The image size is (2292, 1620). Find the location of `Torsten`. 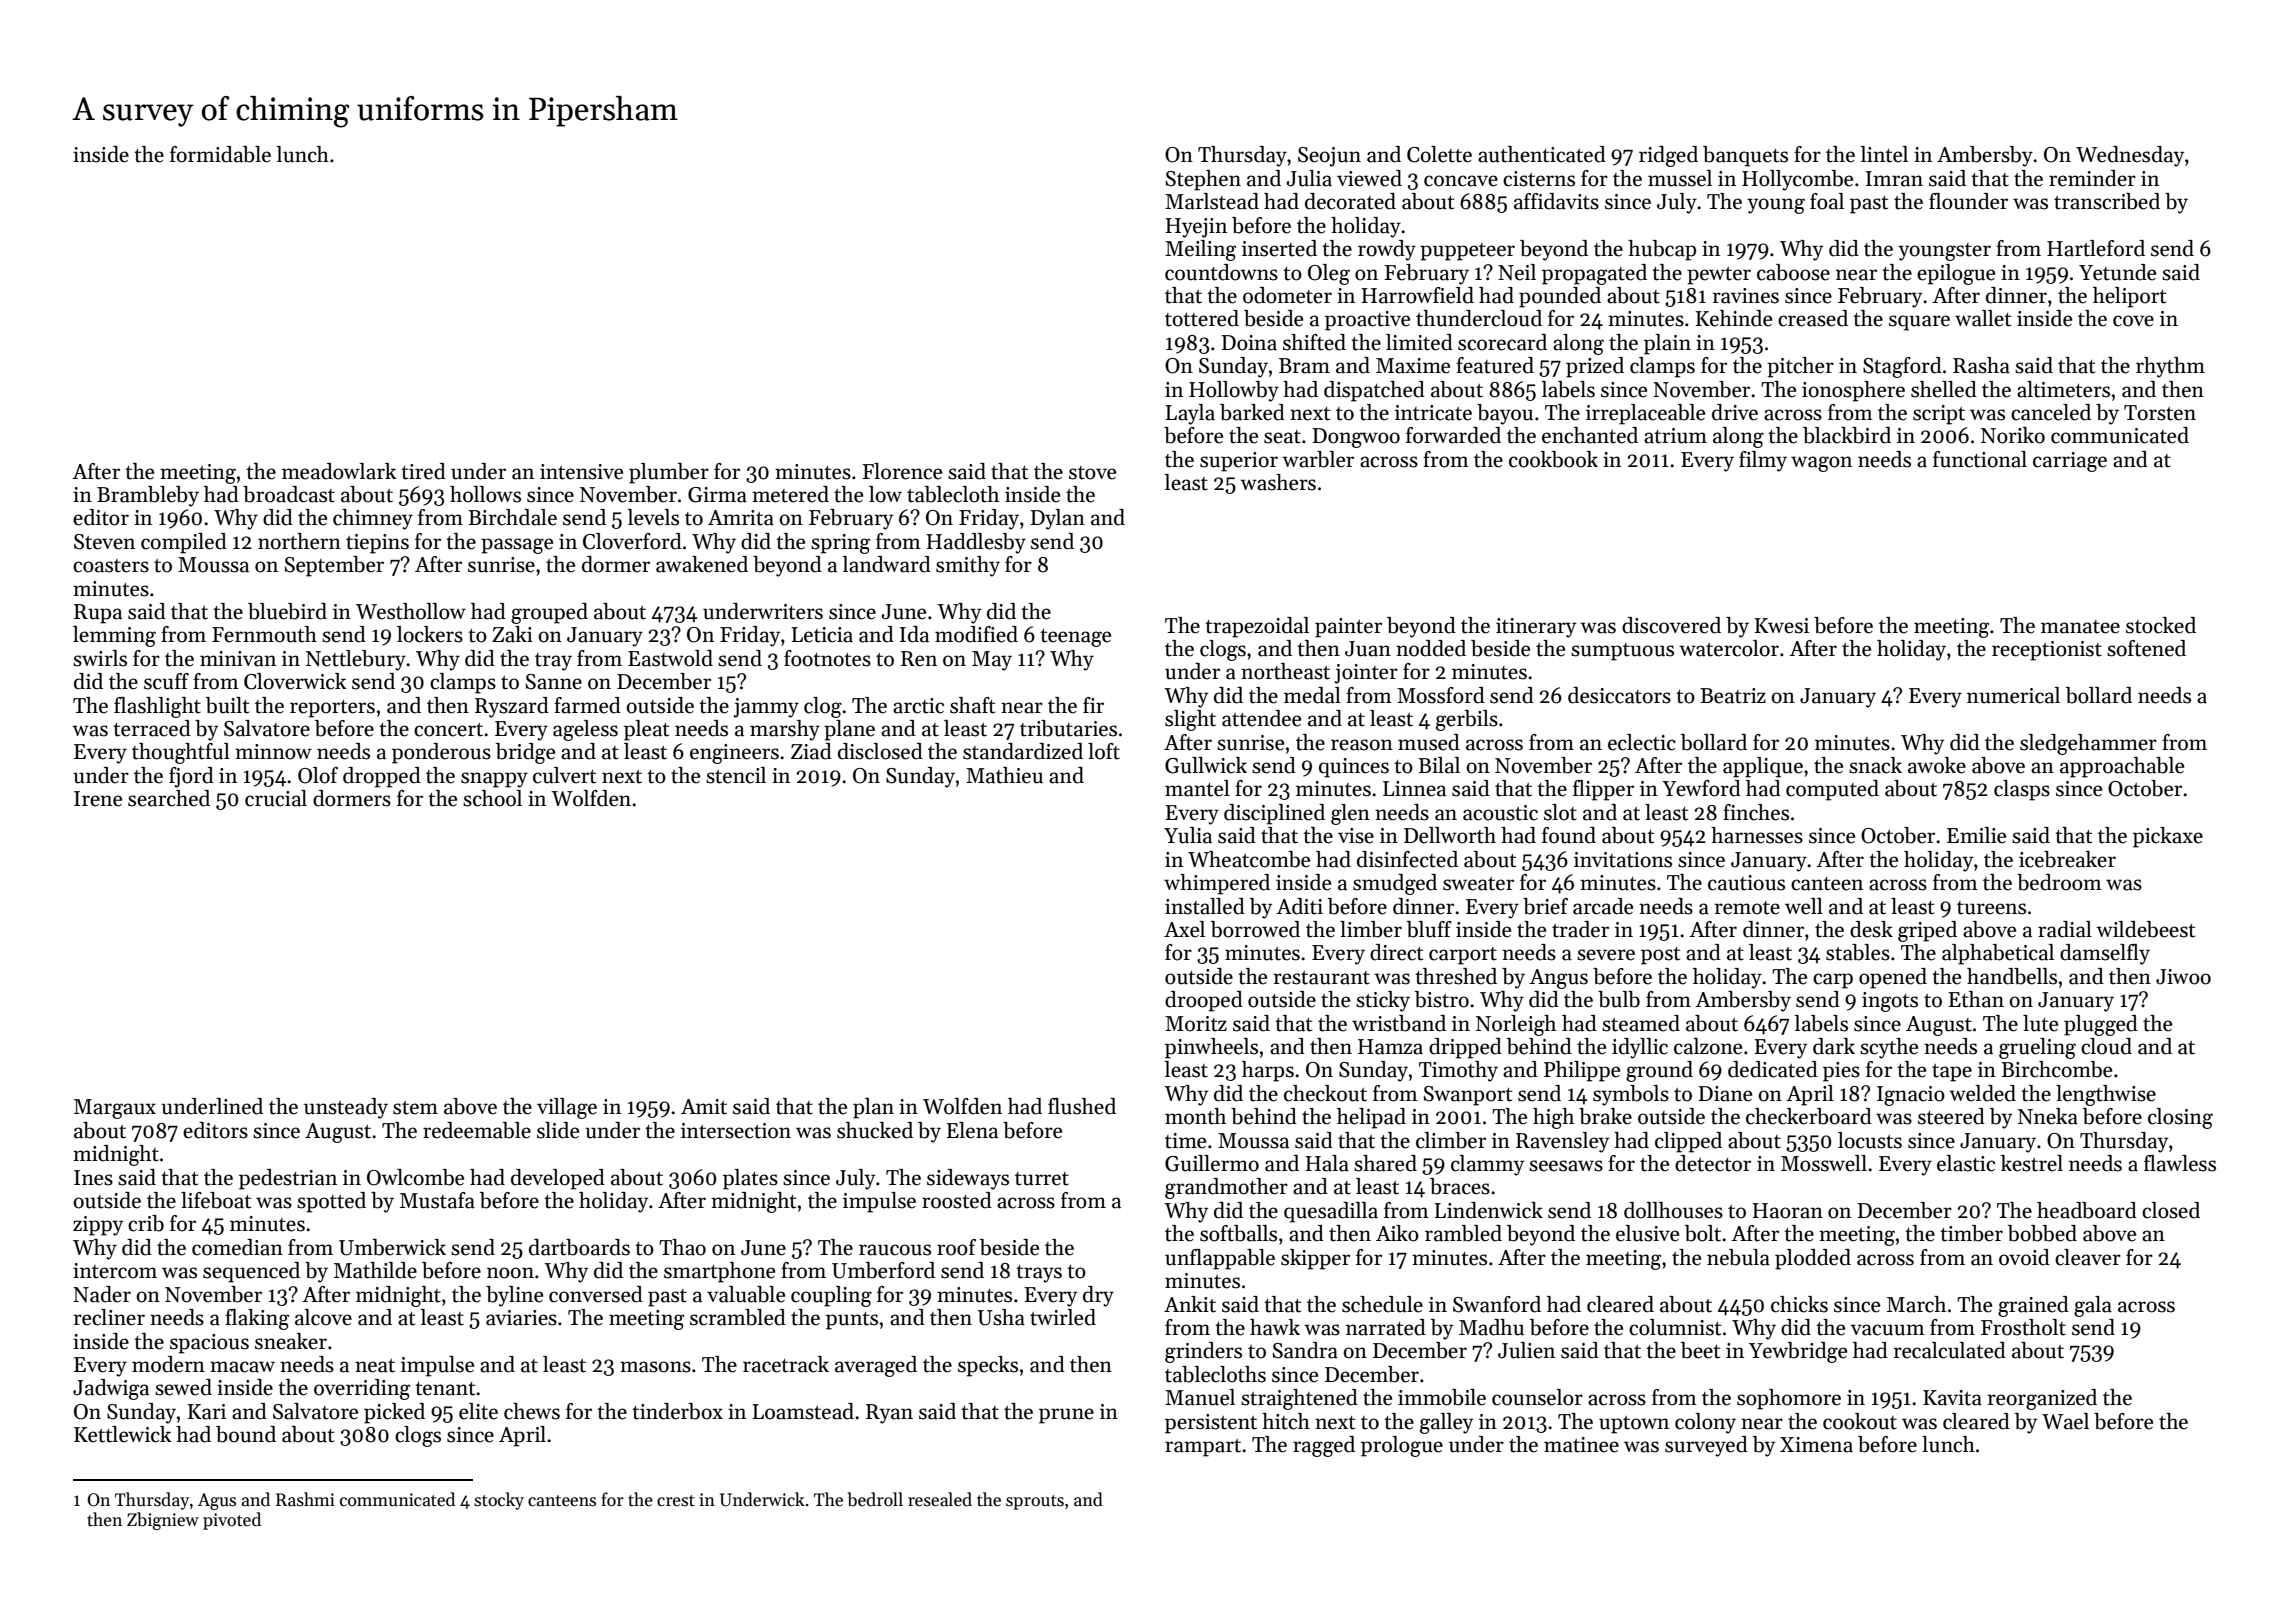

Torsten is located at coordinates (2160, 413).
